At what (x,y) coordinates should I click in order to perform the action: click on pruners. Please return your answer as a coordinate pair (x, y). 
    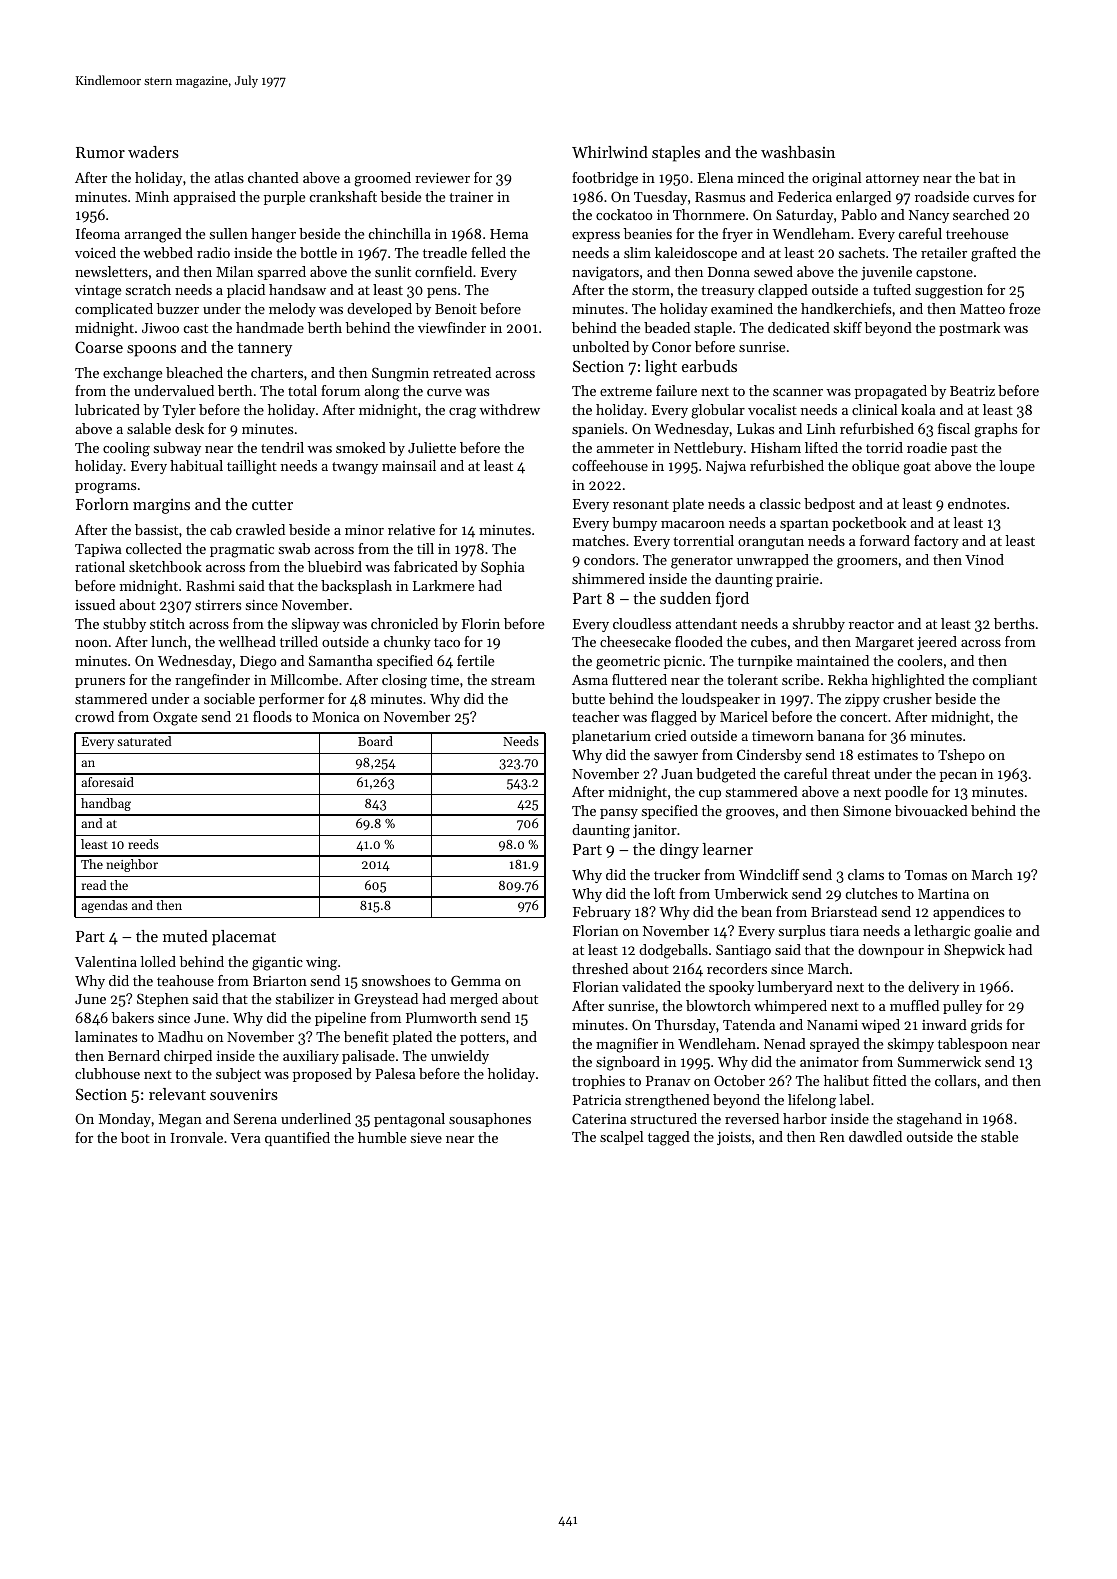
    Looking at the image, I should click on (100, 683).
